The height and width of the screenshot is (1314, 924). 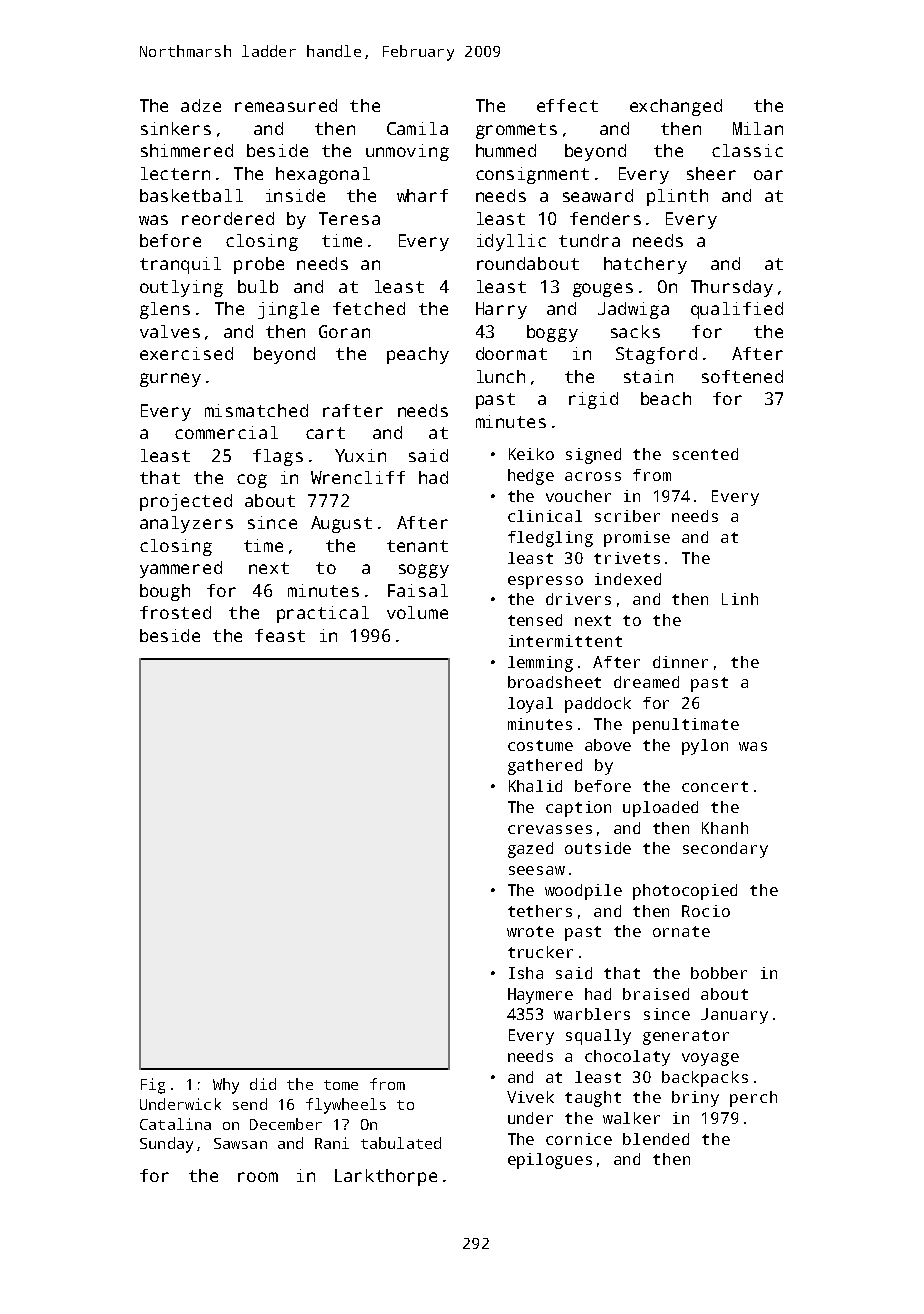 I want to click on Sunday, so click(x=166, y=1145).
